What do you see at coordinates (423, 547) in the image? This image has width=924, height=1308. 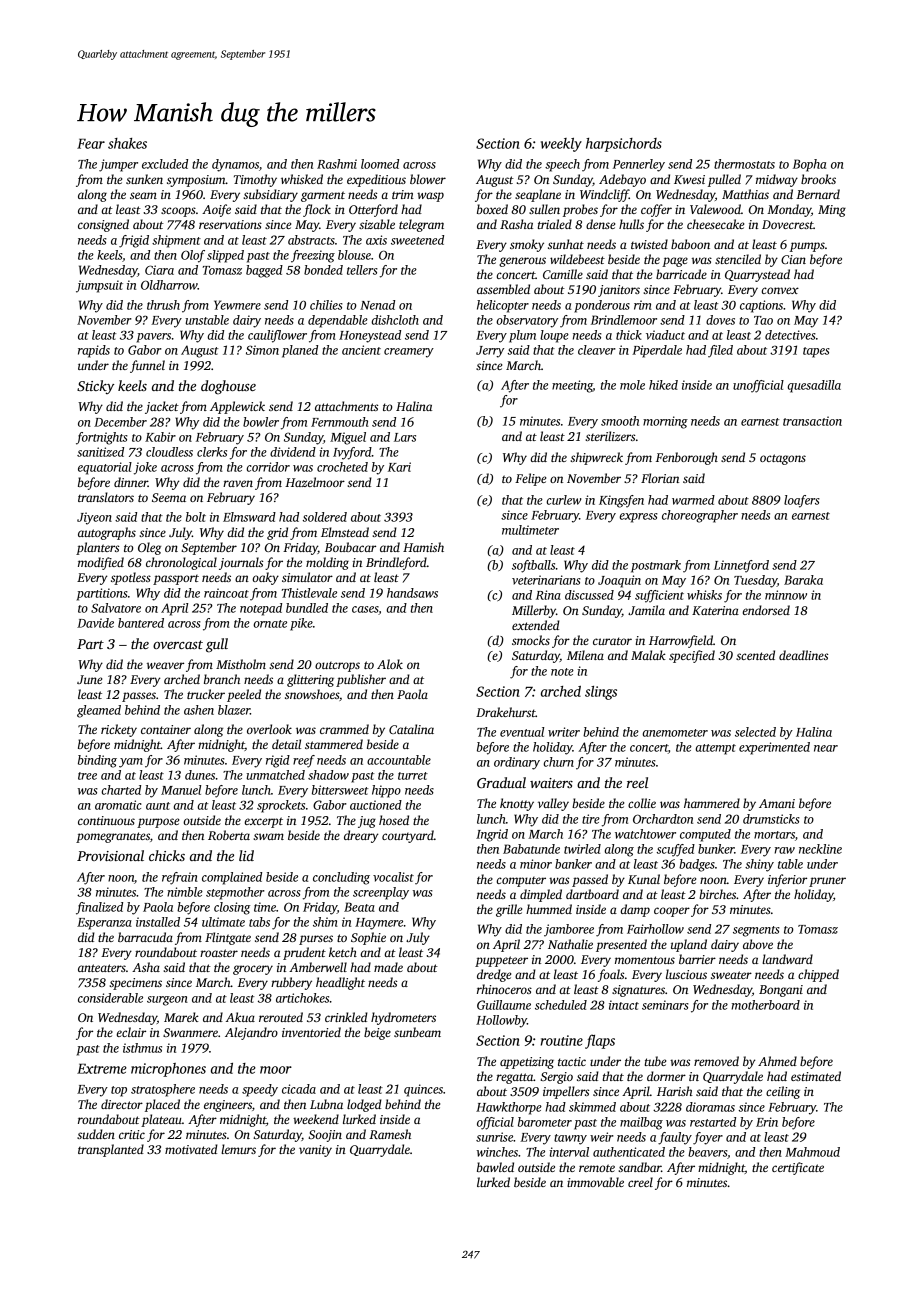 I see `Hamish` at bounding box center [423, 547].
